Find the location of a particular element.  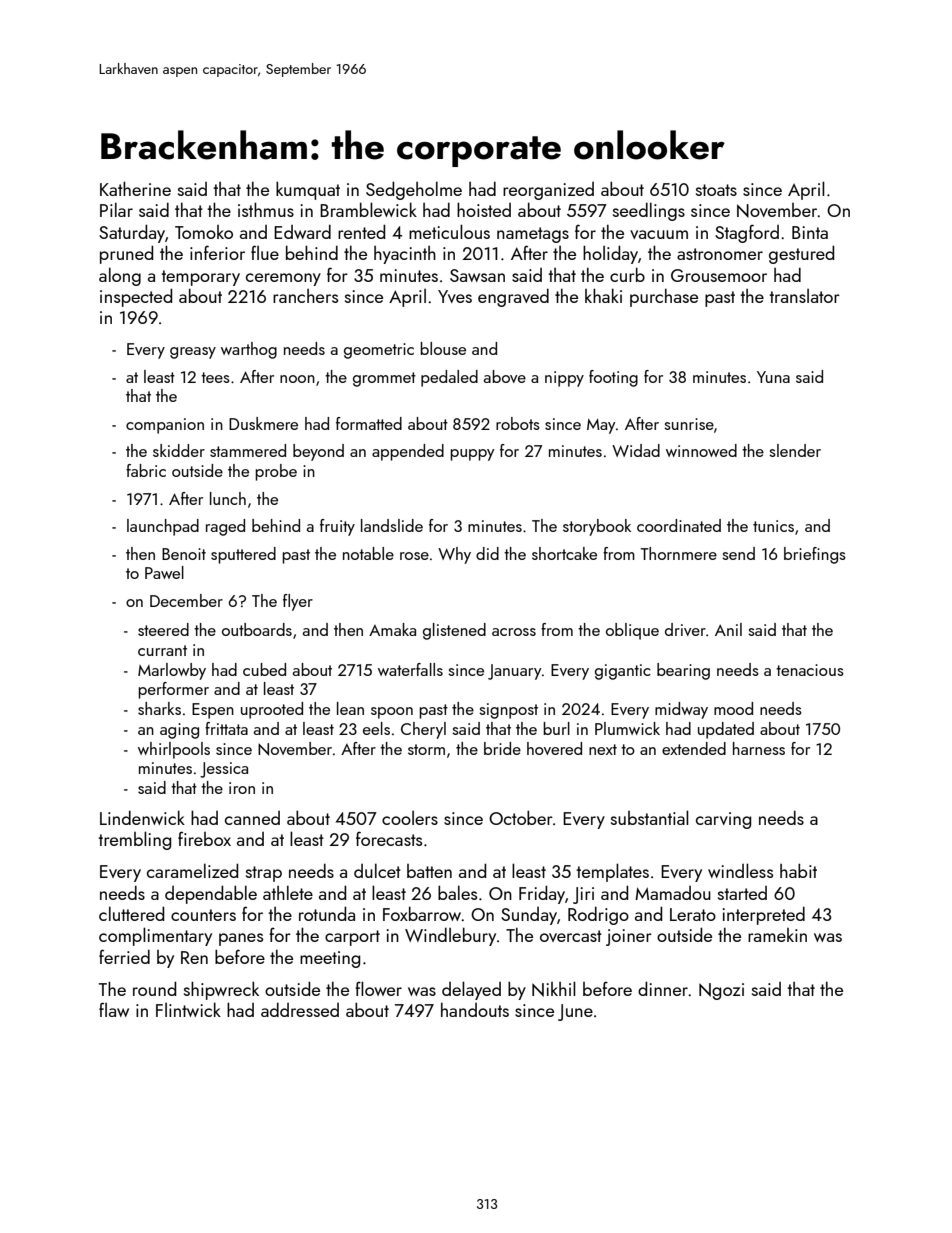

signpost is located at coordinates (508, 711).
